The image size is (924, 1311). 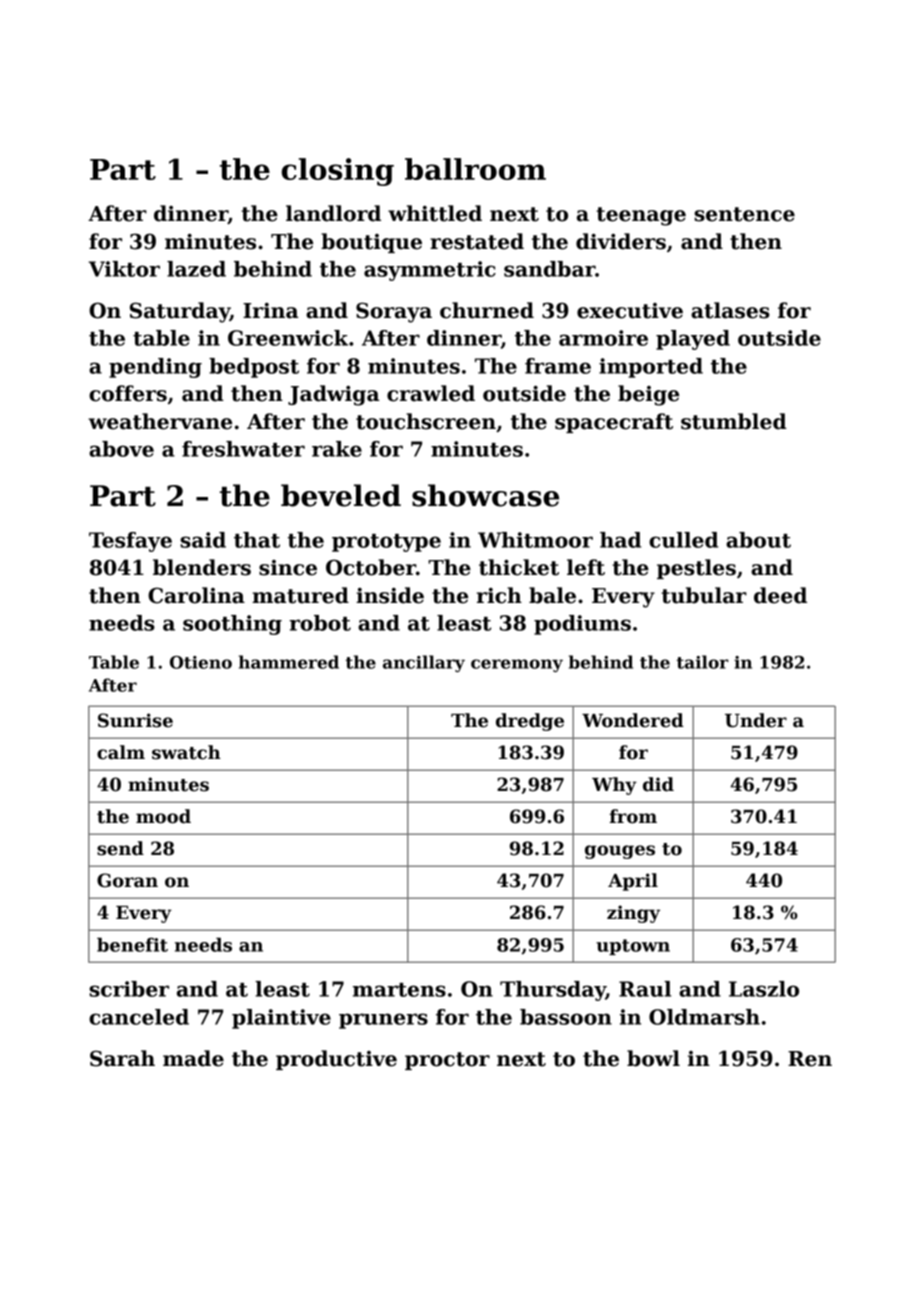 What do you see at coordinates (704, 595) in the document?
I see `tubular` at bounding box center [704, 595].
